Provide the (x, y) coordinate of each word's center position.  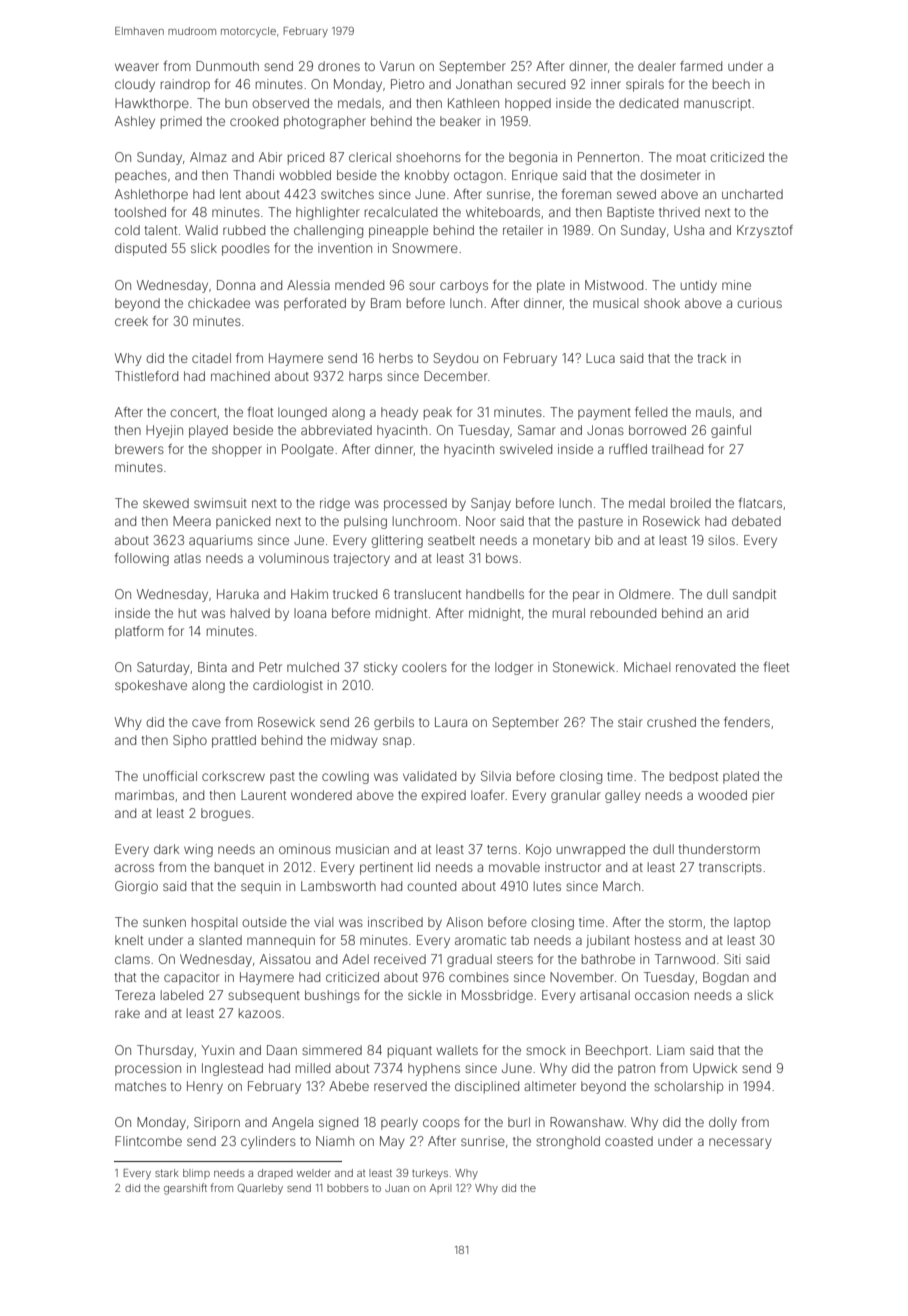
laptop (752, 923)
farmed (701, 66)
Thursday (165, 1051)
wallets (457, 1050)
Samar (537, 430)
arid (737, 613)
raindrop (185, 85)
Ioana (310, 613)
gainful (731, 431)
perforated (315, 304)
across (134, 868)
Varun (397, 66)
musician (362, 849)
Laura (451, 722)
